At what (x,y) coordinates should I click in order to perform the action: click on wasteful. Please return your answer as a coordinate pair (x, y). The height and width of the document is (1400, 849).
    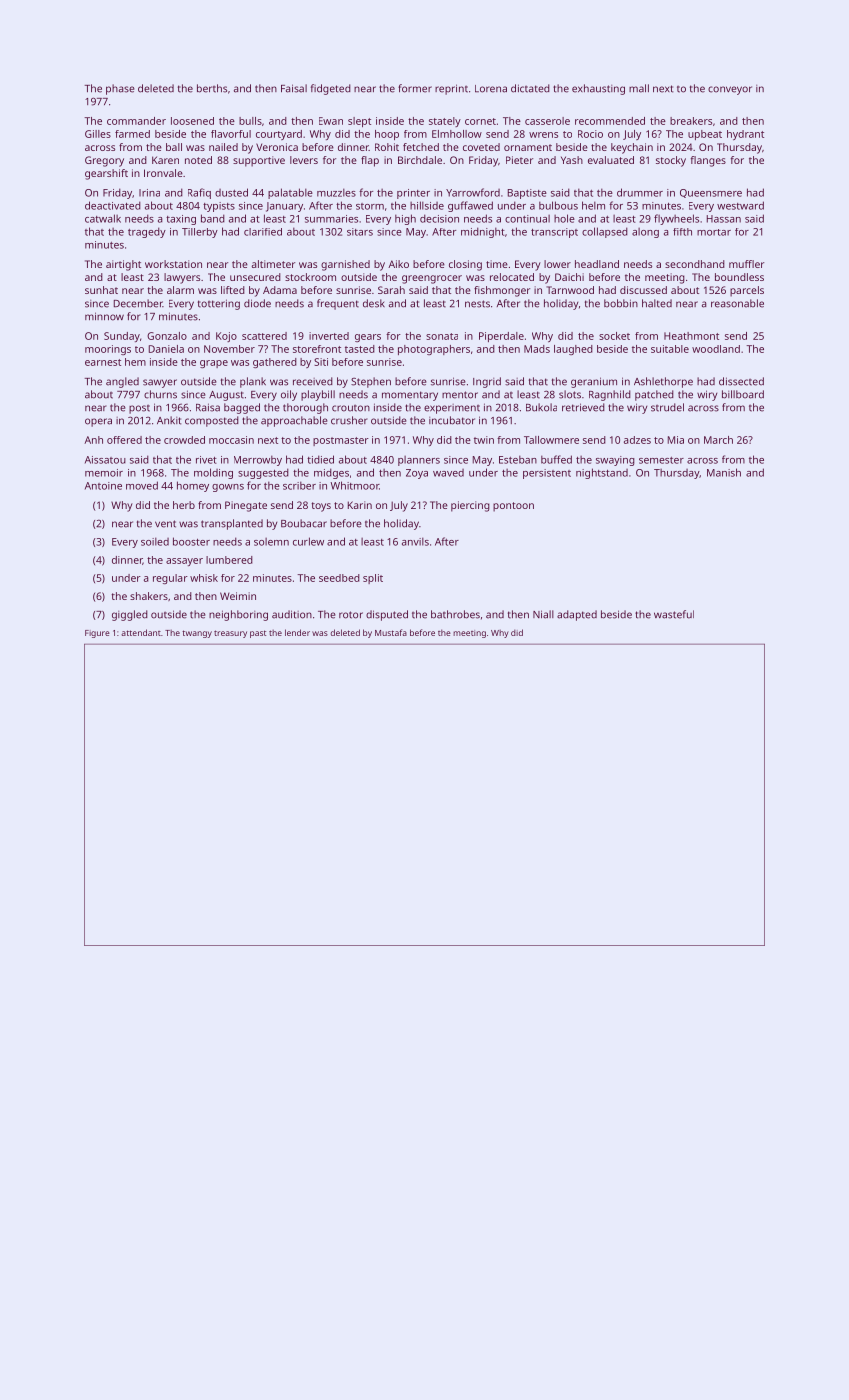
    Looking at the image, I should click on (674, 614).
